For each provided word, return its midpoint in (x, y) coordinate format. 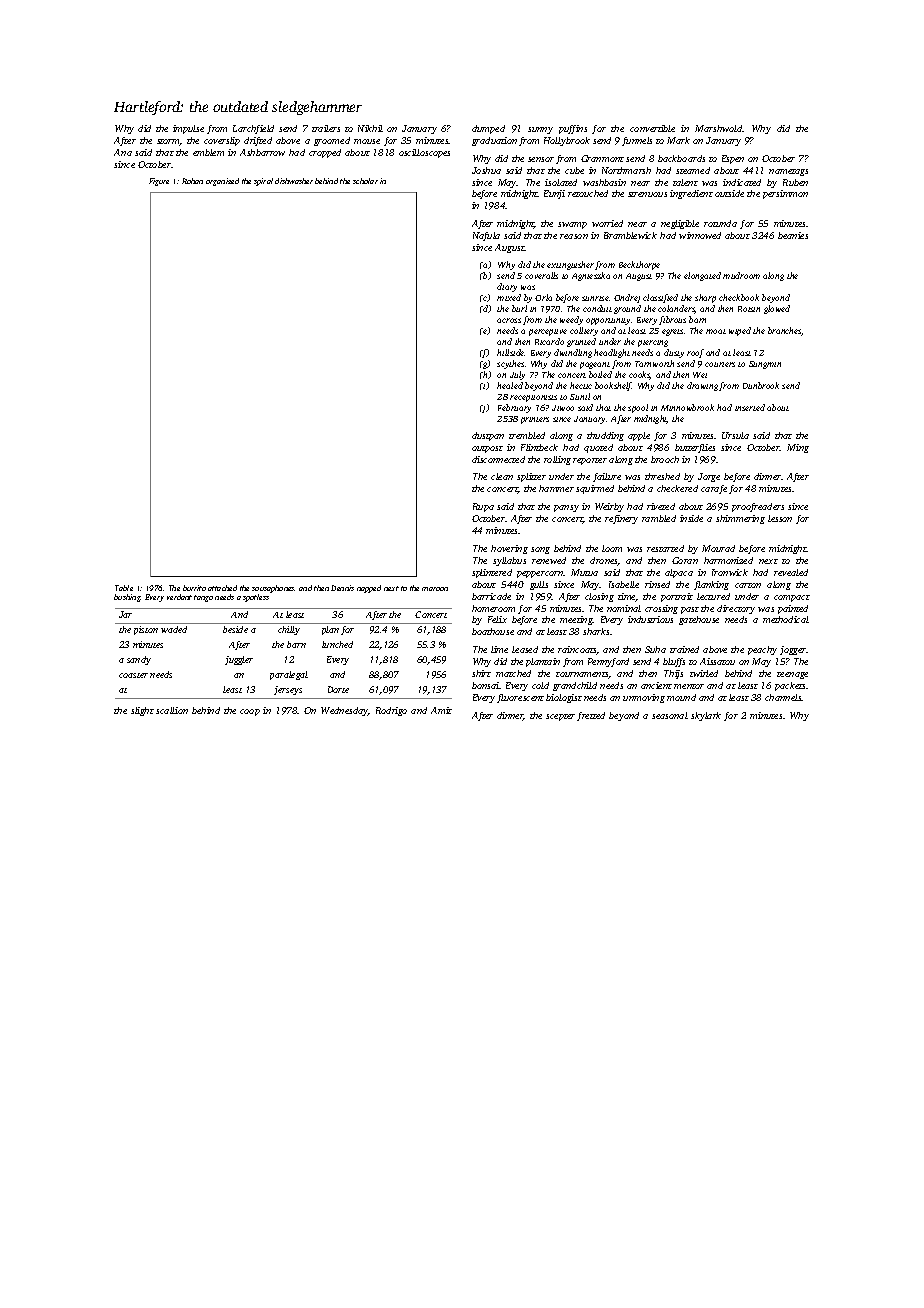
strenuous (647, 194)
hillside (511, 352)
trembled (527, 435)
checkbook (739, 297)
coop (250, 712)
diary (507, 287)
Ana (123, 152)
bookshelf (613, 386)
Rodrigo (391, 711)
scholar (365, 181)
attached (222, 588)
